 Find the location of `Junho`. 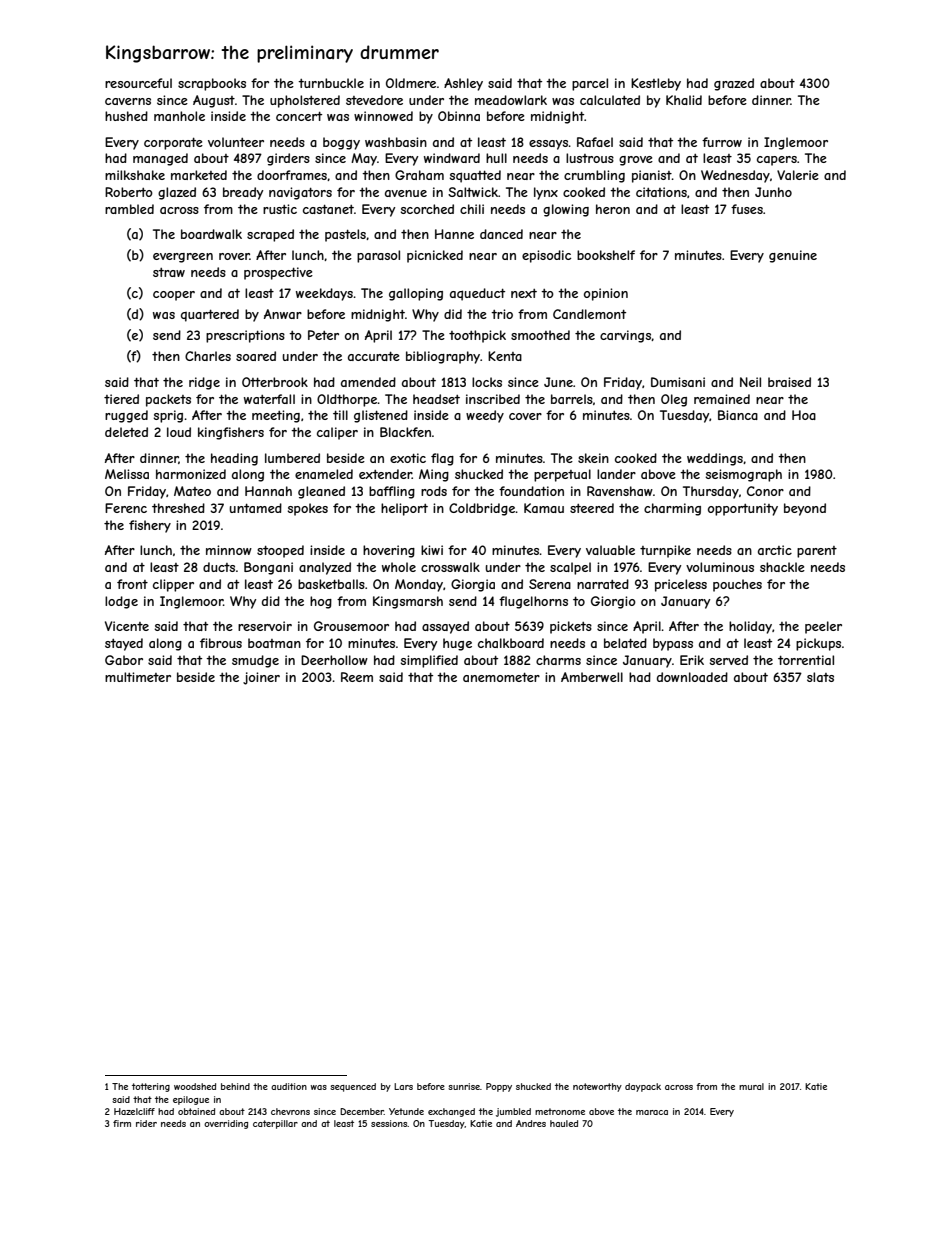

Junho is located at coordinates (773, 192).
